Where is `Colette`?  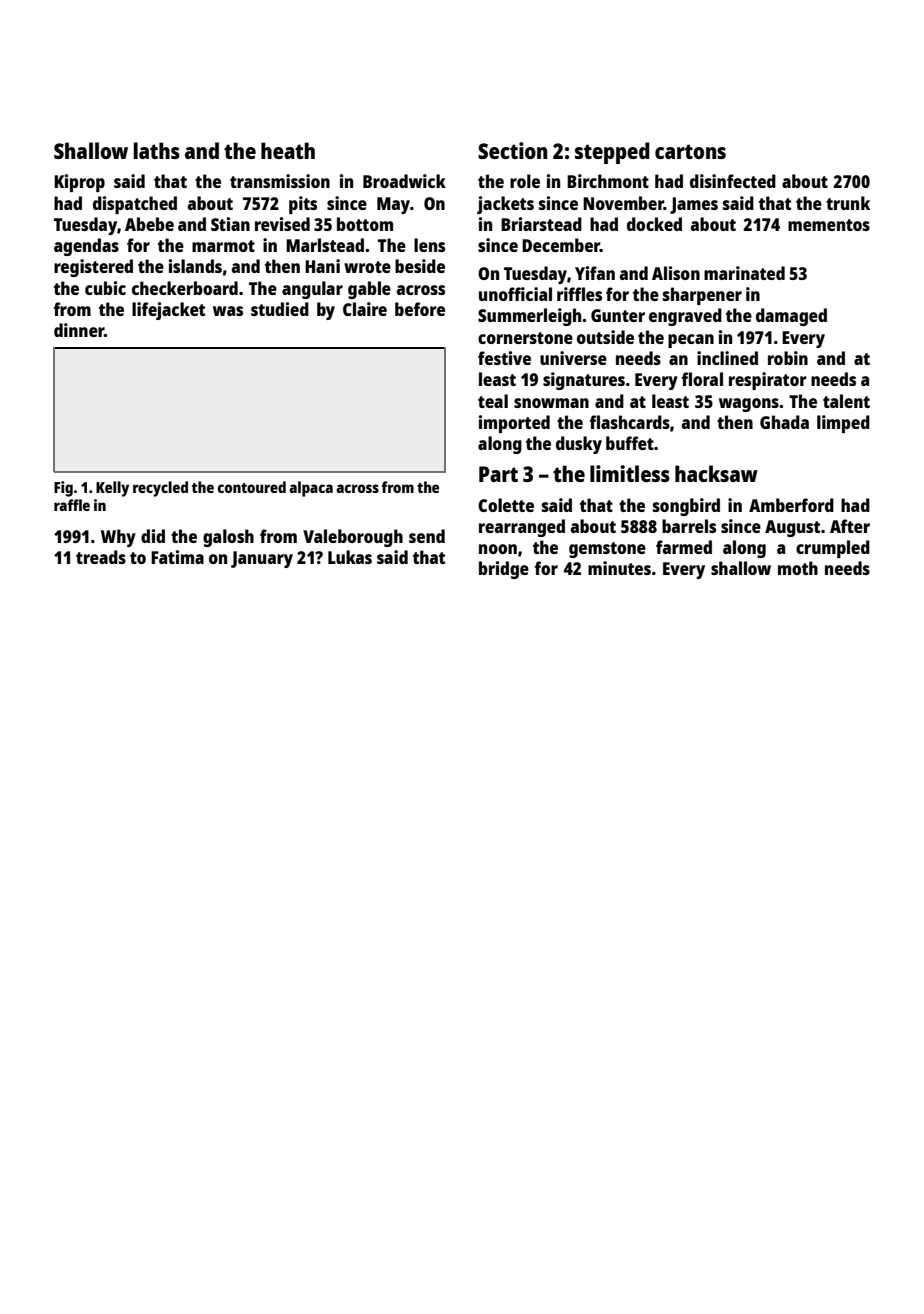 Colette is located at coordinates (506, 505).
